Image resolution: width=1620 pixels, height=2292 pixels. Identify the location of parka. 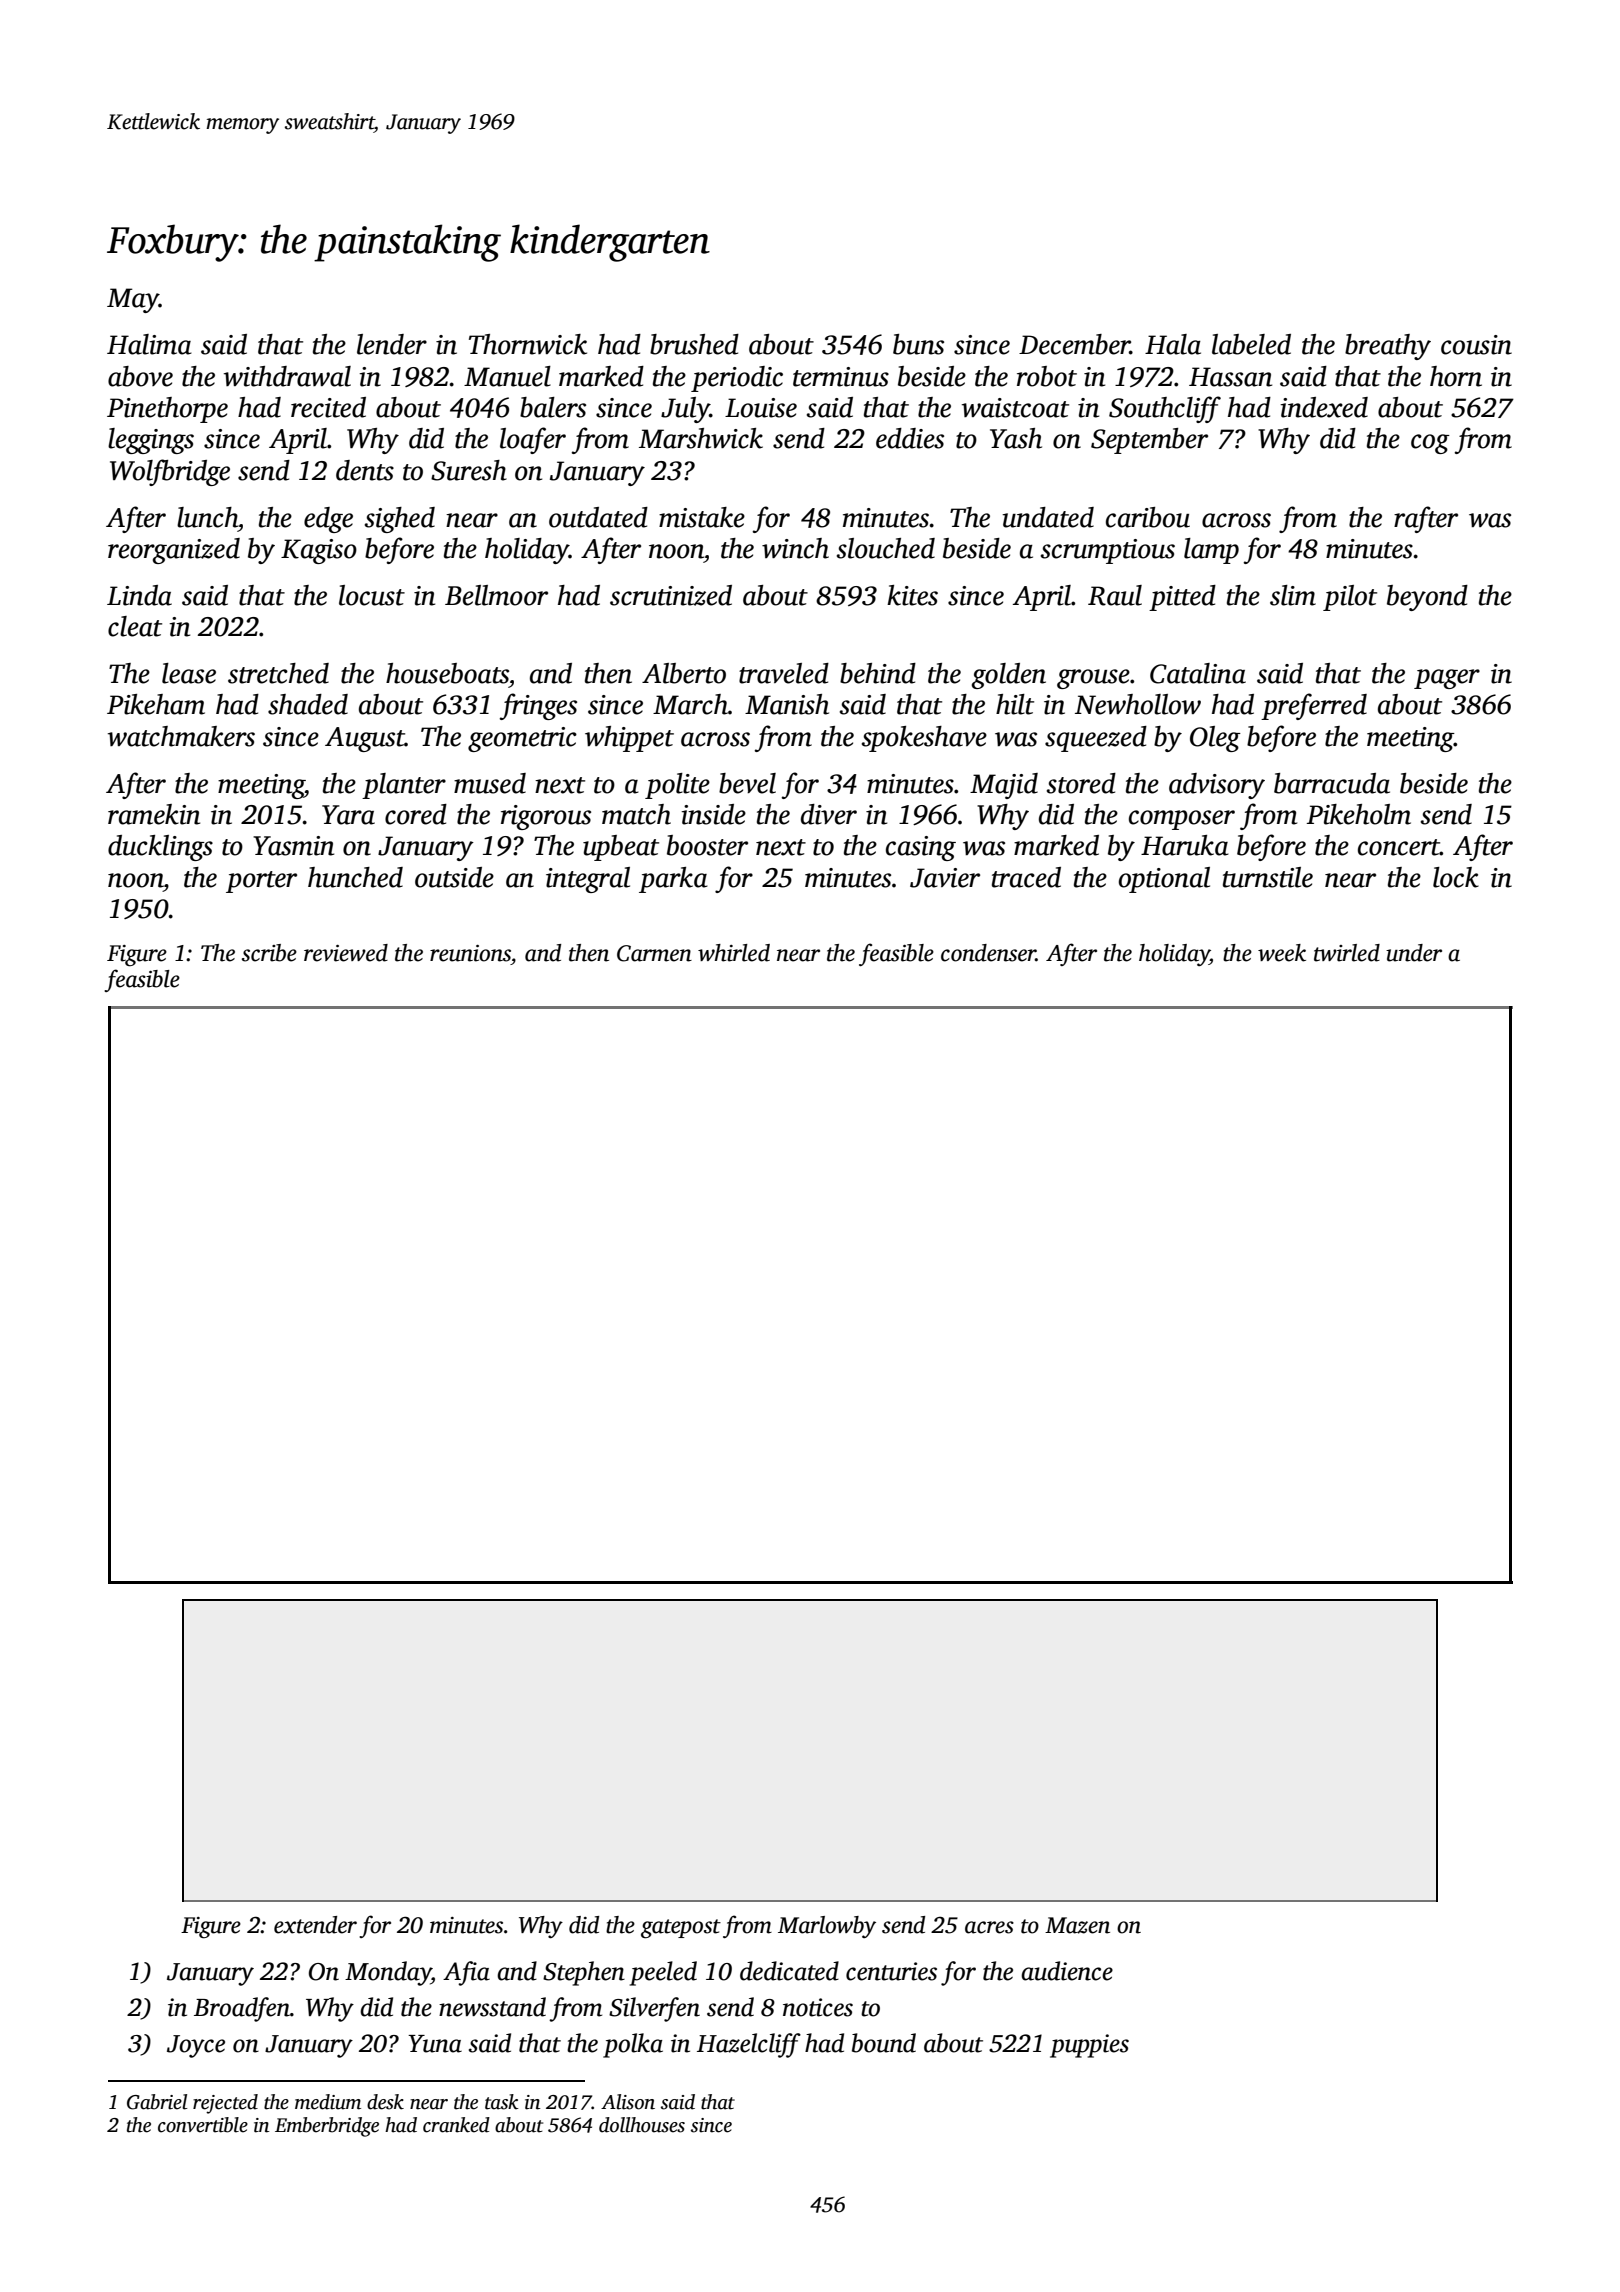
(673, 880).
